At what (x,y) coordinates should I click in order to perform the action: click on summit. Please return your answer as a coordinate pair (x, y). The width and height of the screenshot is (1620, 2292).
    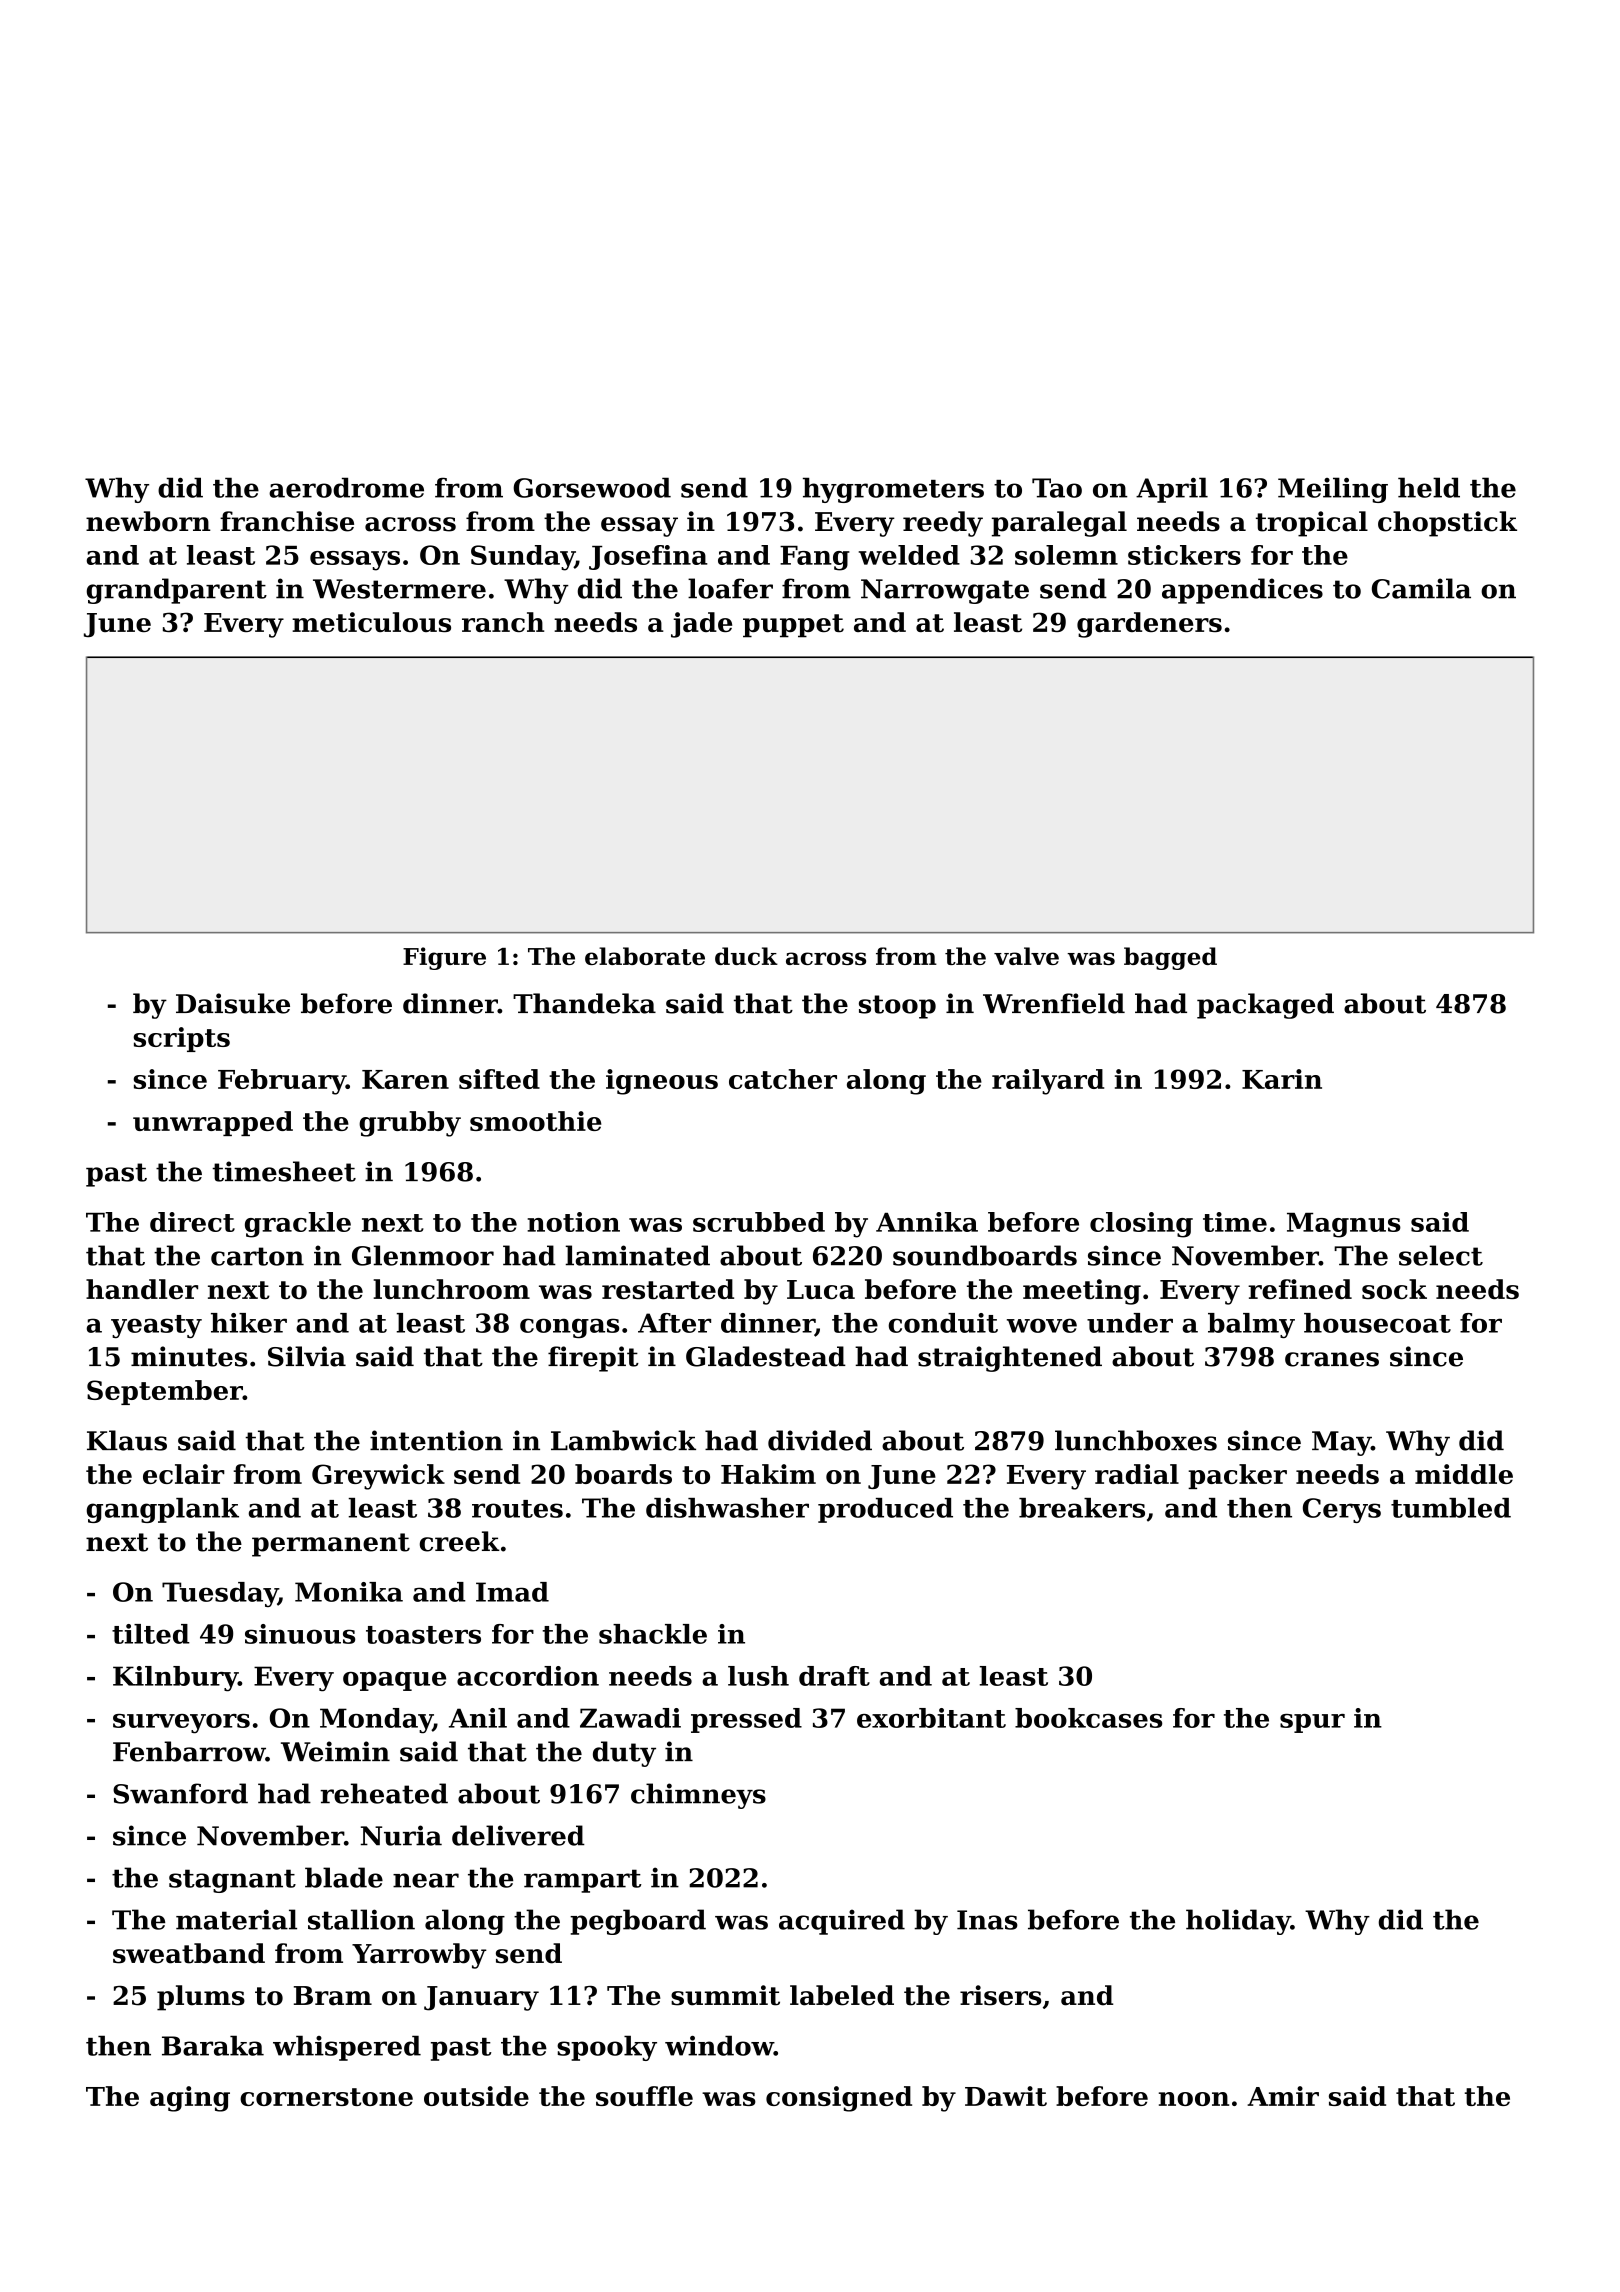
    Looking at the image, I should click on (725, 1995).
